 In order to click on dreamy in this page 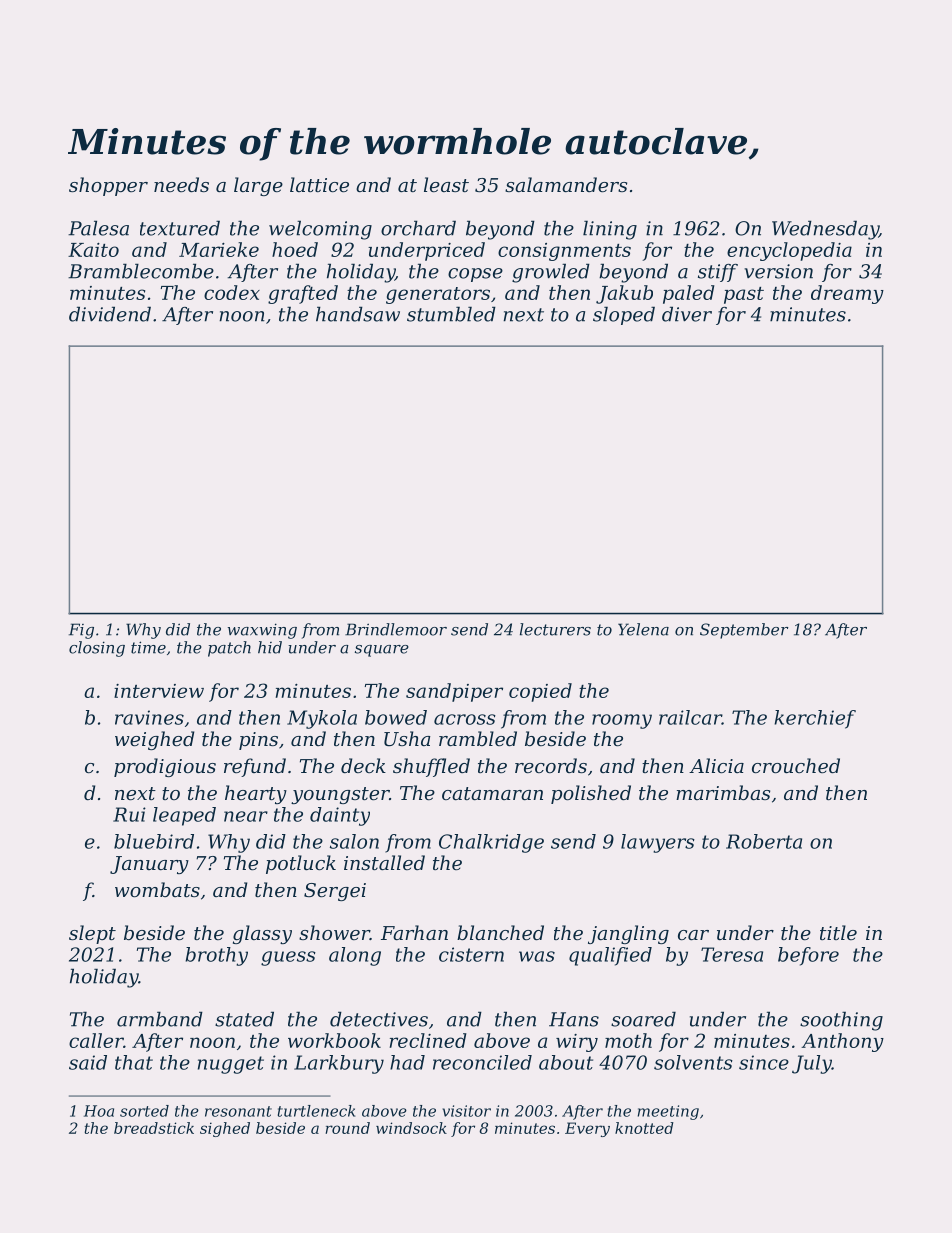, I will do `click(847, 294)`.
